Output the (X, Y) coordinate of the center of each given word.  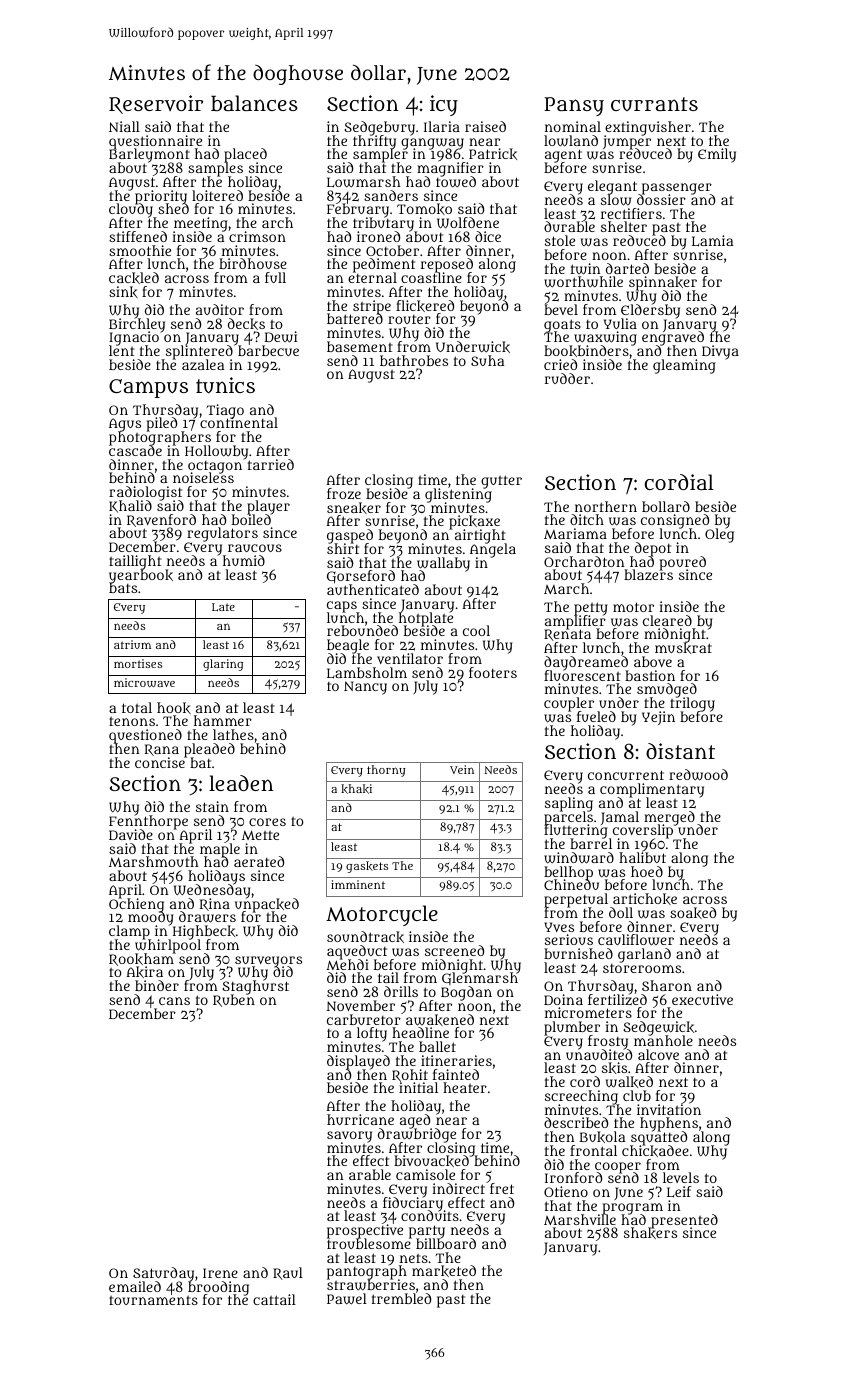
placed (245, 155)
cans (174, 1001)
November (360, 1005)
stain (212, 806)
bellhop (568, 873)
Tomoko (424, 209)
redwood (698, 775)
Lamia (712, 241)
